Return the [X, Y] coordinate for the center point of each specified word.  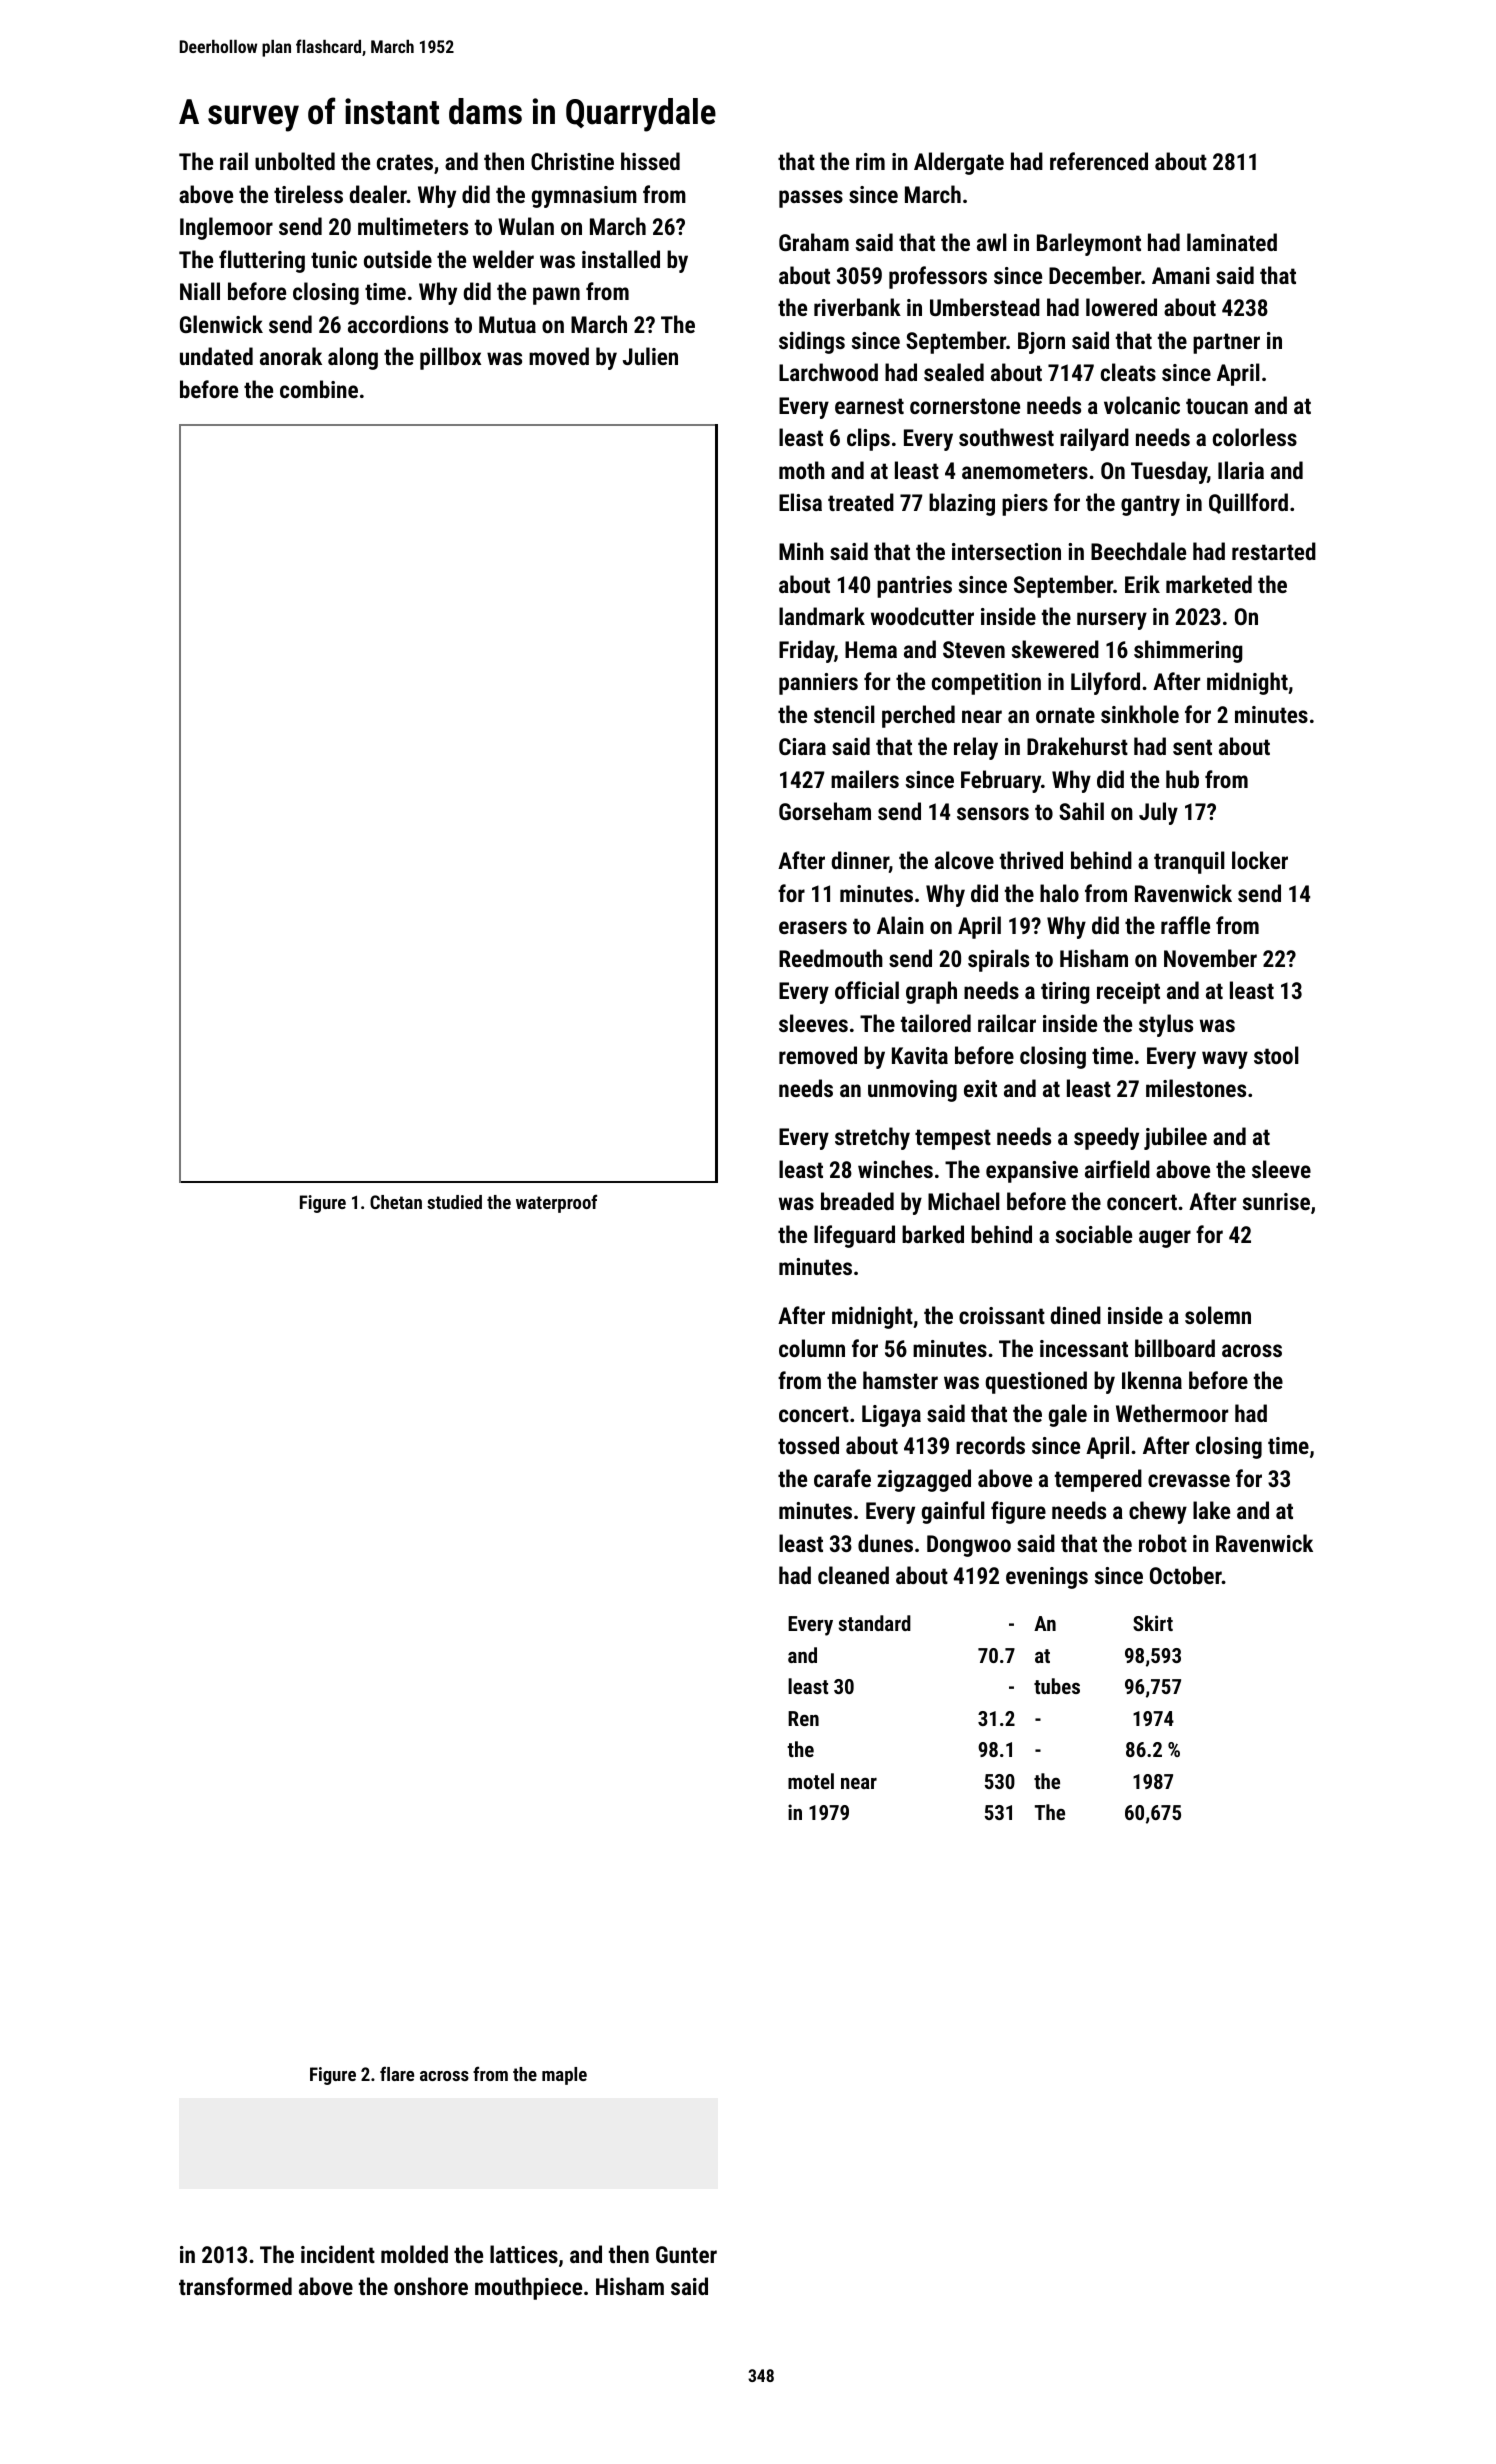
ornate [1065, 715]
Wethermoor [1172, 1413]
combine [319, 389]
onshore [431, 2286]
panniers [818, 684]
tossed [808, 1445]
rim [870, 161]
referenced [1099, 161]
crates [405, 162]
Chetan [396, 1202]
